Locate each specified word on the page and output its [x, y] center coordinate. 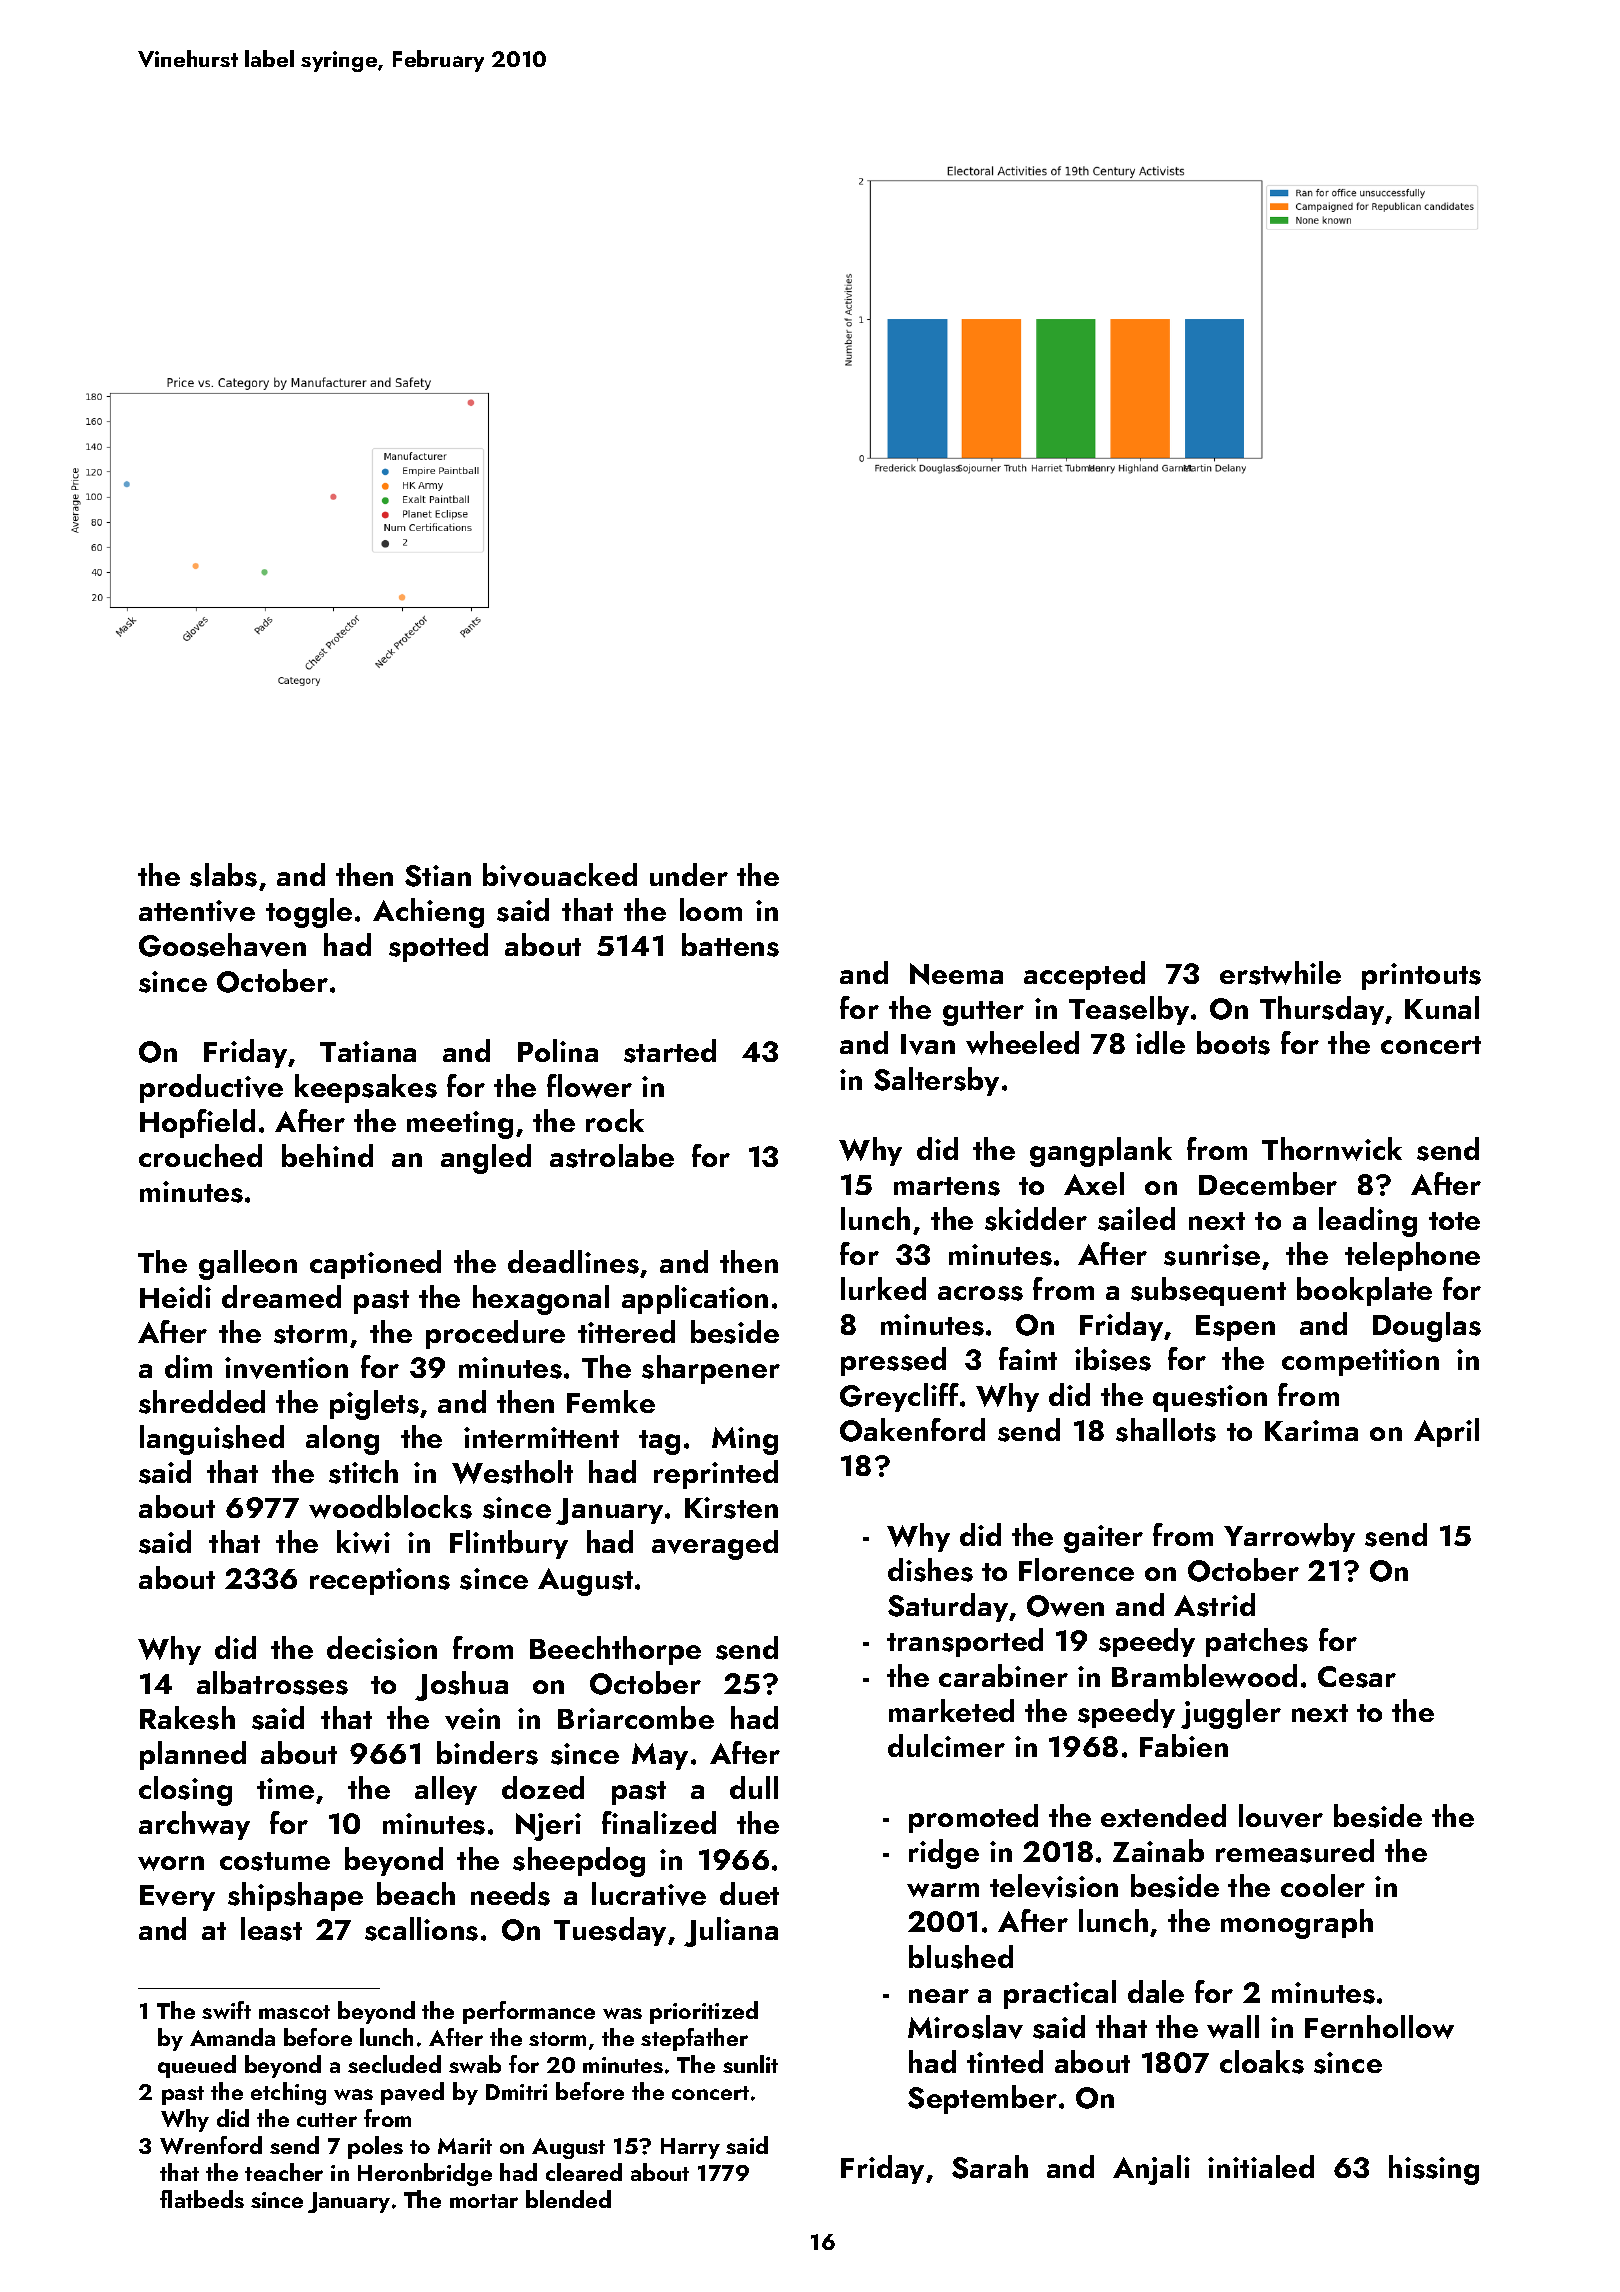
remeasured [1295, 1851]
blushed [961, 1957]
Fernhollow [1379, 2027]
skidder [1036, 1219]
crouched [200, 1155]
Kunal [1442, 1007]
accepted [1084, 975]
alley [446, 1790]
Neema [956, 974]
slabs [223, 875]
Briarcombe [636, 1717]
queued [197, 2066]
